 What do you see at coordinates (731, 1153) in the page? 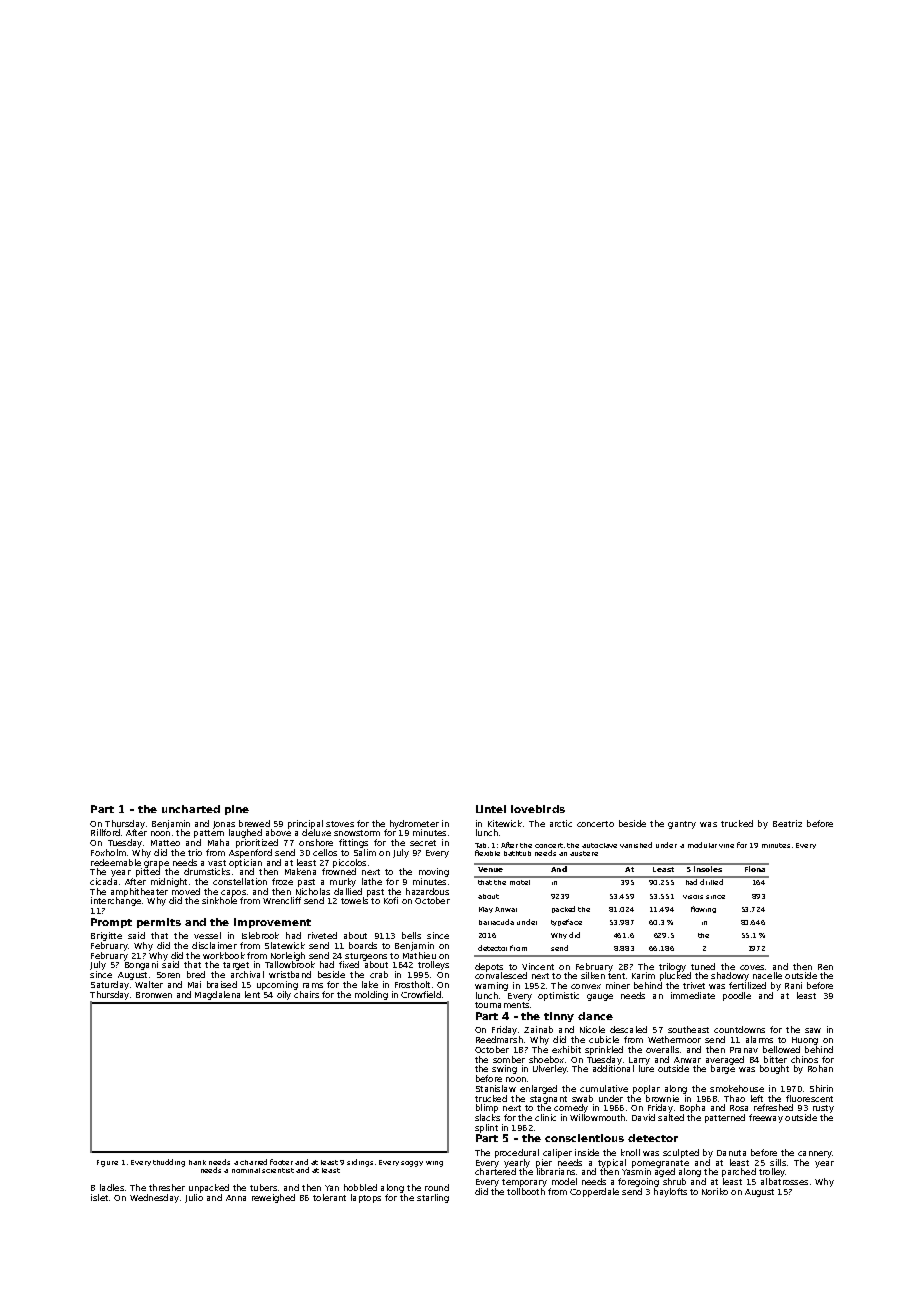
I see `Danuta` at bounding box center [731, 1153].
